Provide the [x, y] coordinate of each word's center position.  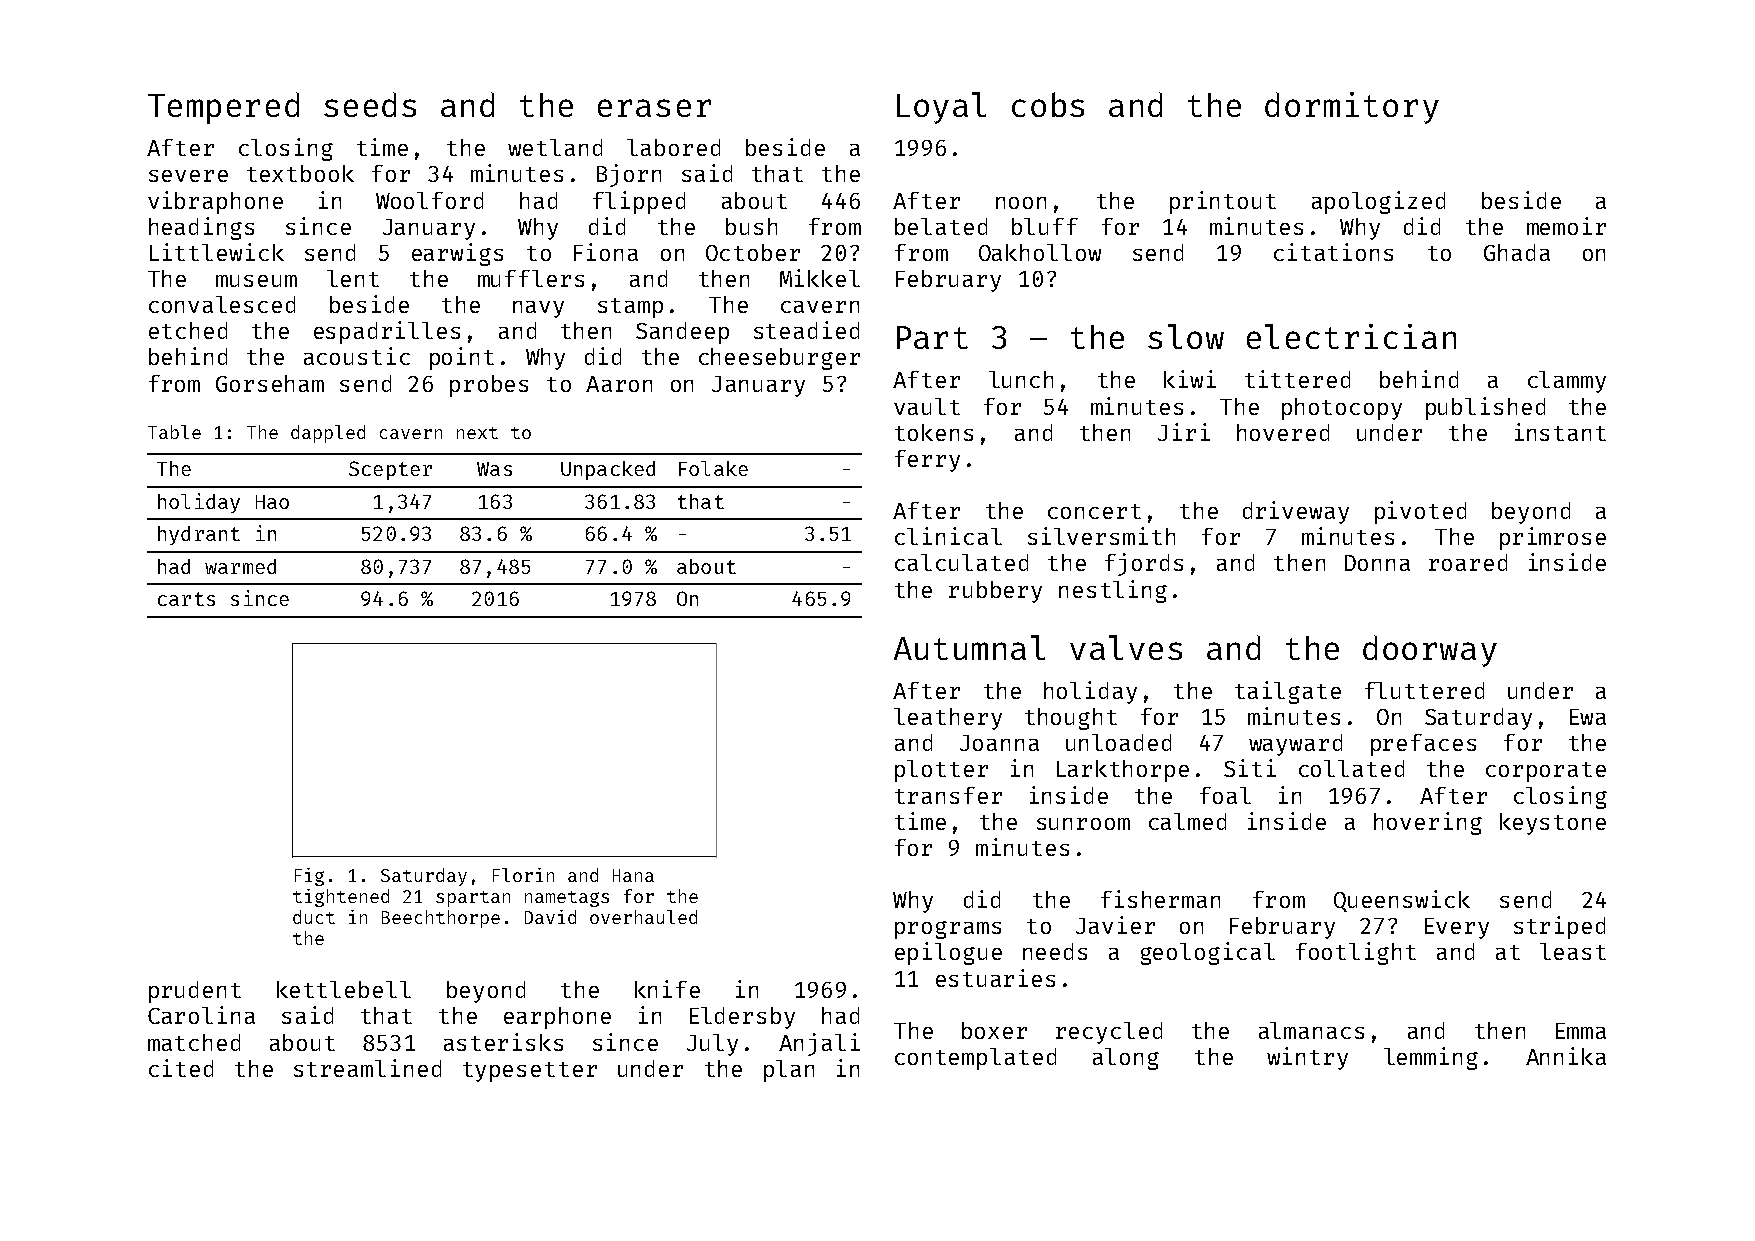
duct [314, 917]
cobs [1048, 104]
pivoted [1420, 512]
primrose [1553, 538]
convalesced [222, 304]
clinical [948, 536]
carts [186, 599]
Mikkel [820, 278]
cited [181, 1068]
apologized [1378, 202]
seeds [370, 104]
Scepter [390, 470]
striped [1559, 927]
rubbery [995, 592]
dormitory [1352, 108]
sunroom [1083, 824]
